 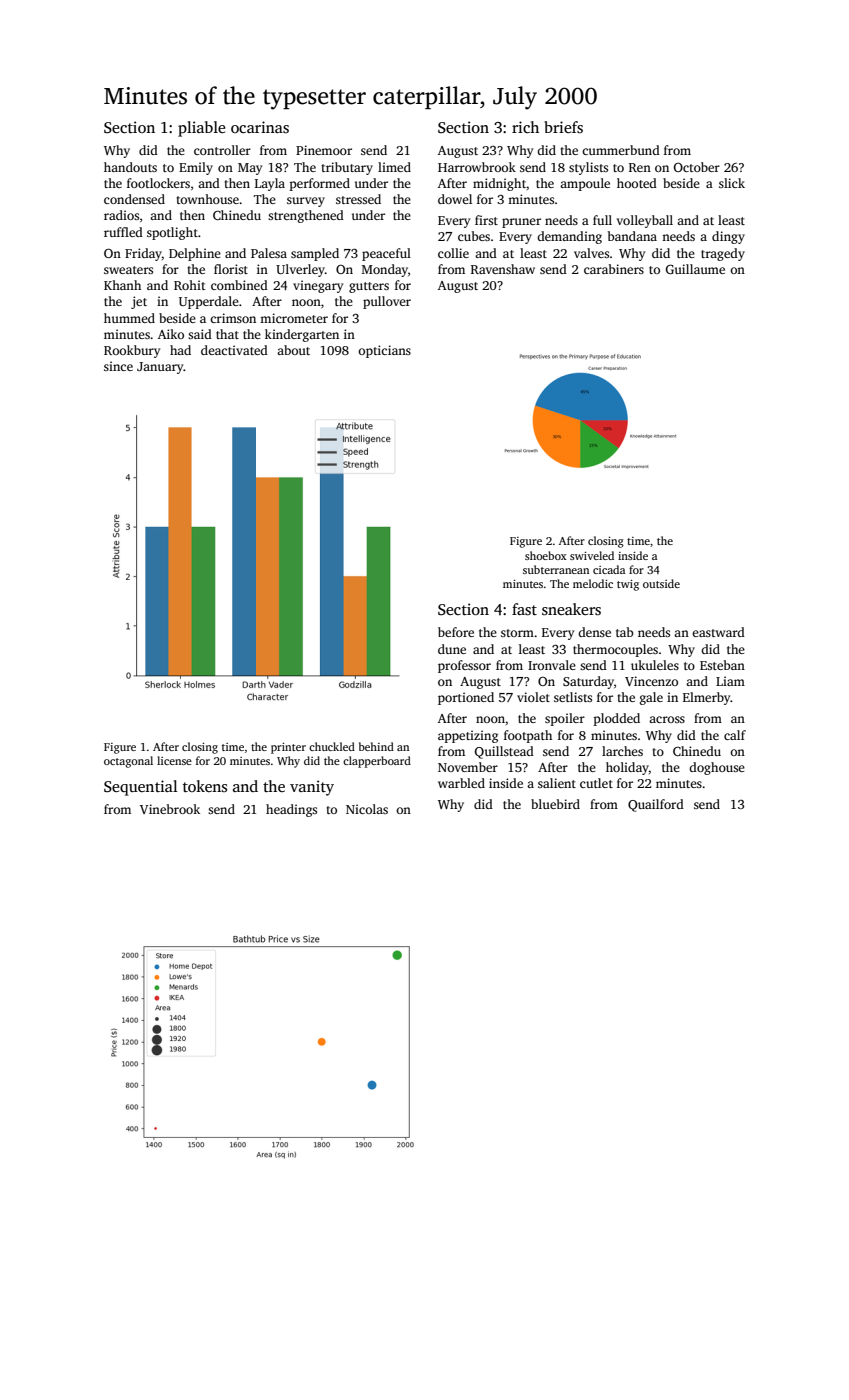 What do you see at coordinates (158, 183) in the image?
I see `footlockers` at bounding box center [158, 183].
